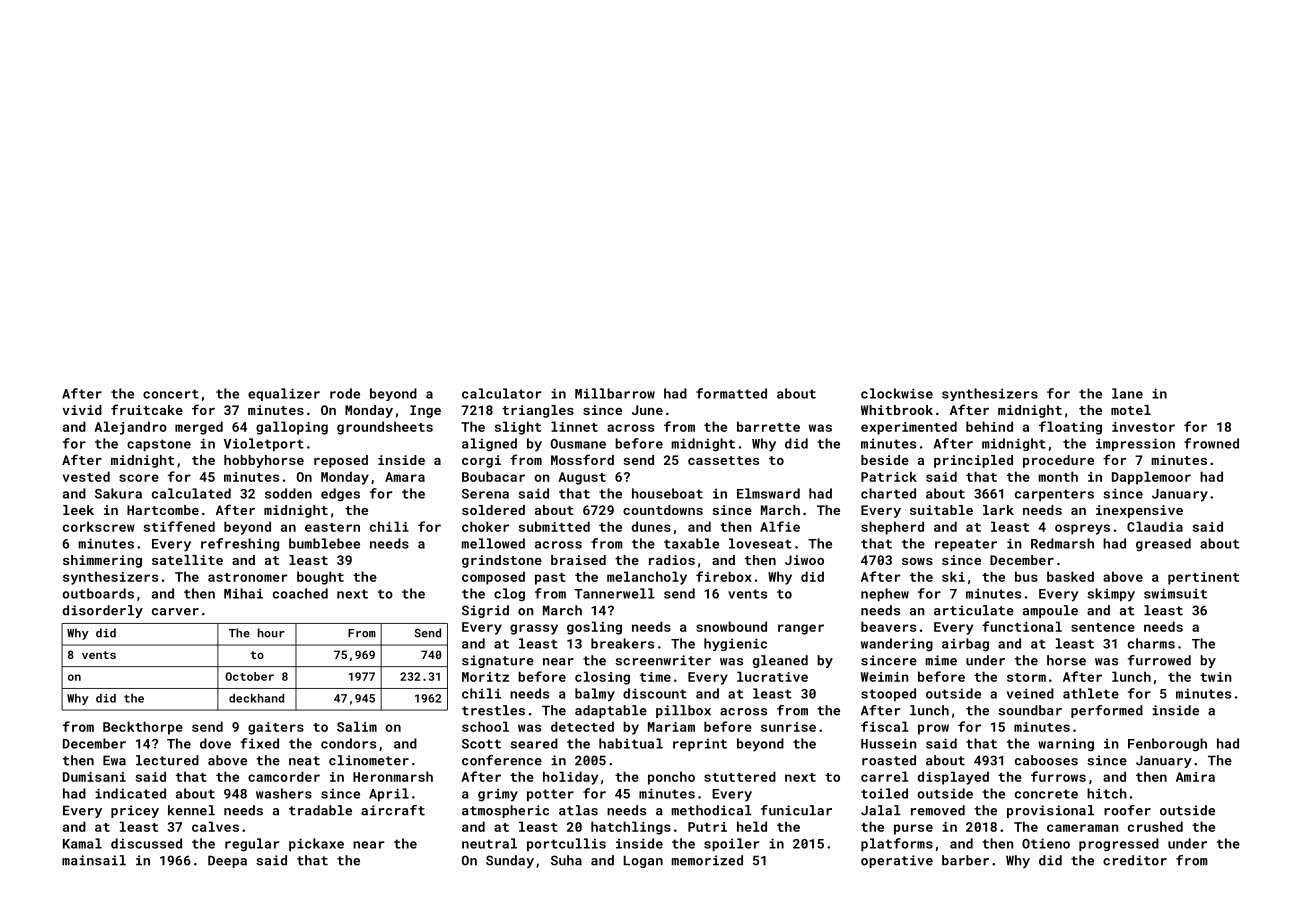 This screenshot has width=1308, height=924. Describe the element at coordinates (897, 410) in the screenshot. I see `Whitbrook` at that location.
